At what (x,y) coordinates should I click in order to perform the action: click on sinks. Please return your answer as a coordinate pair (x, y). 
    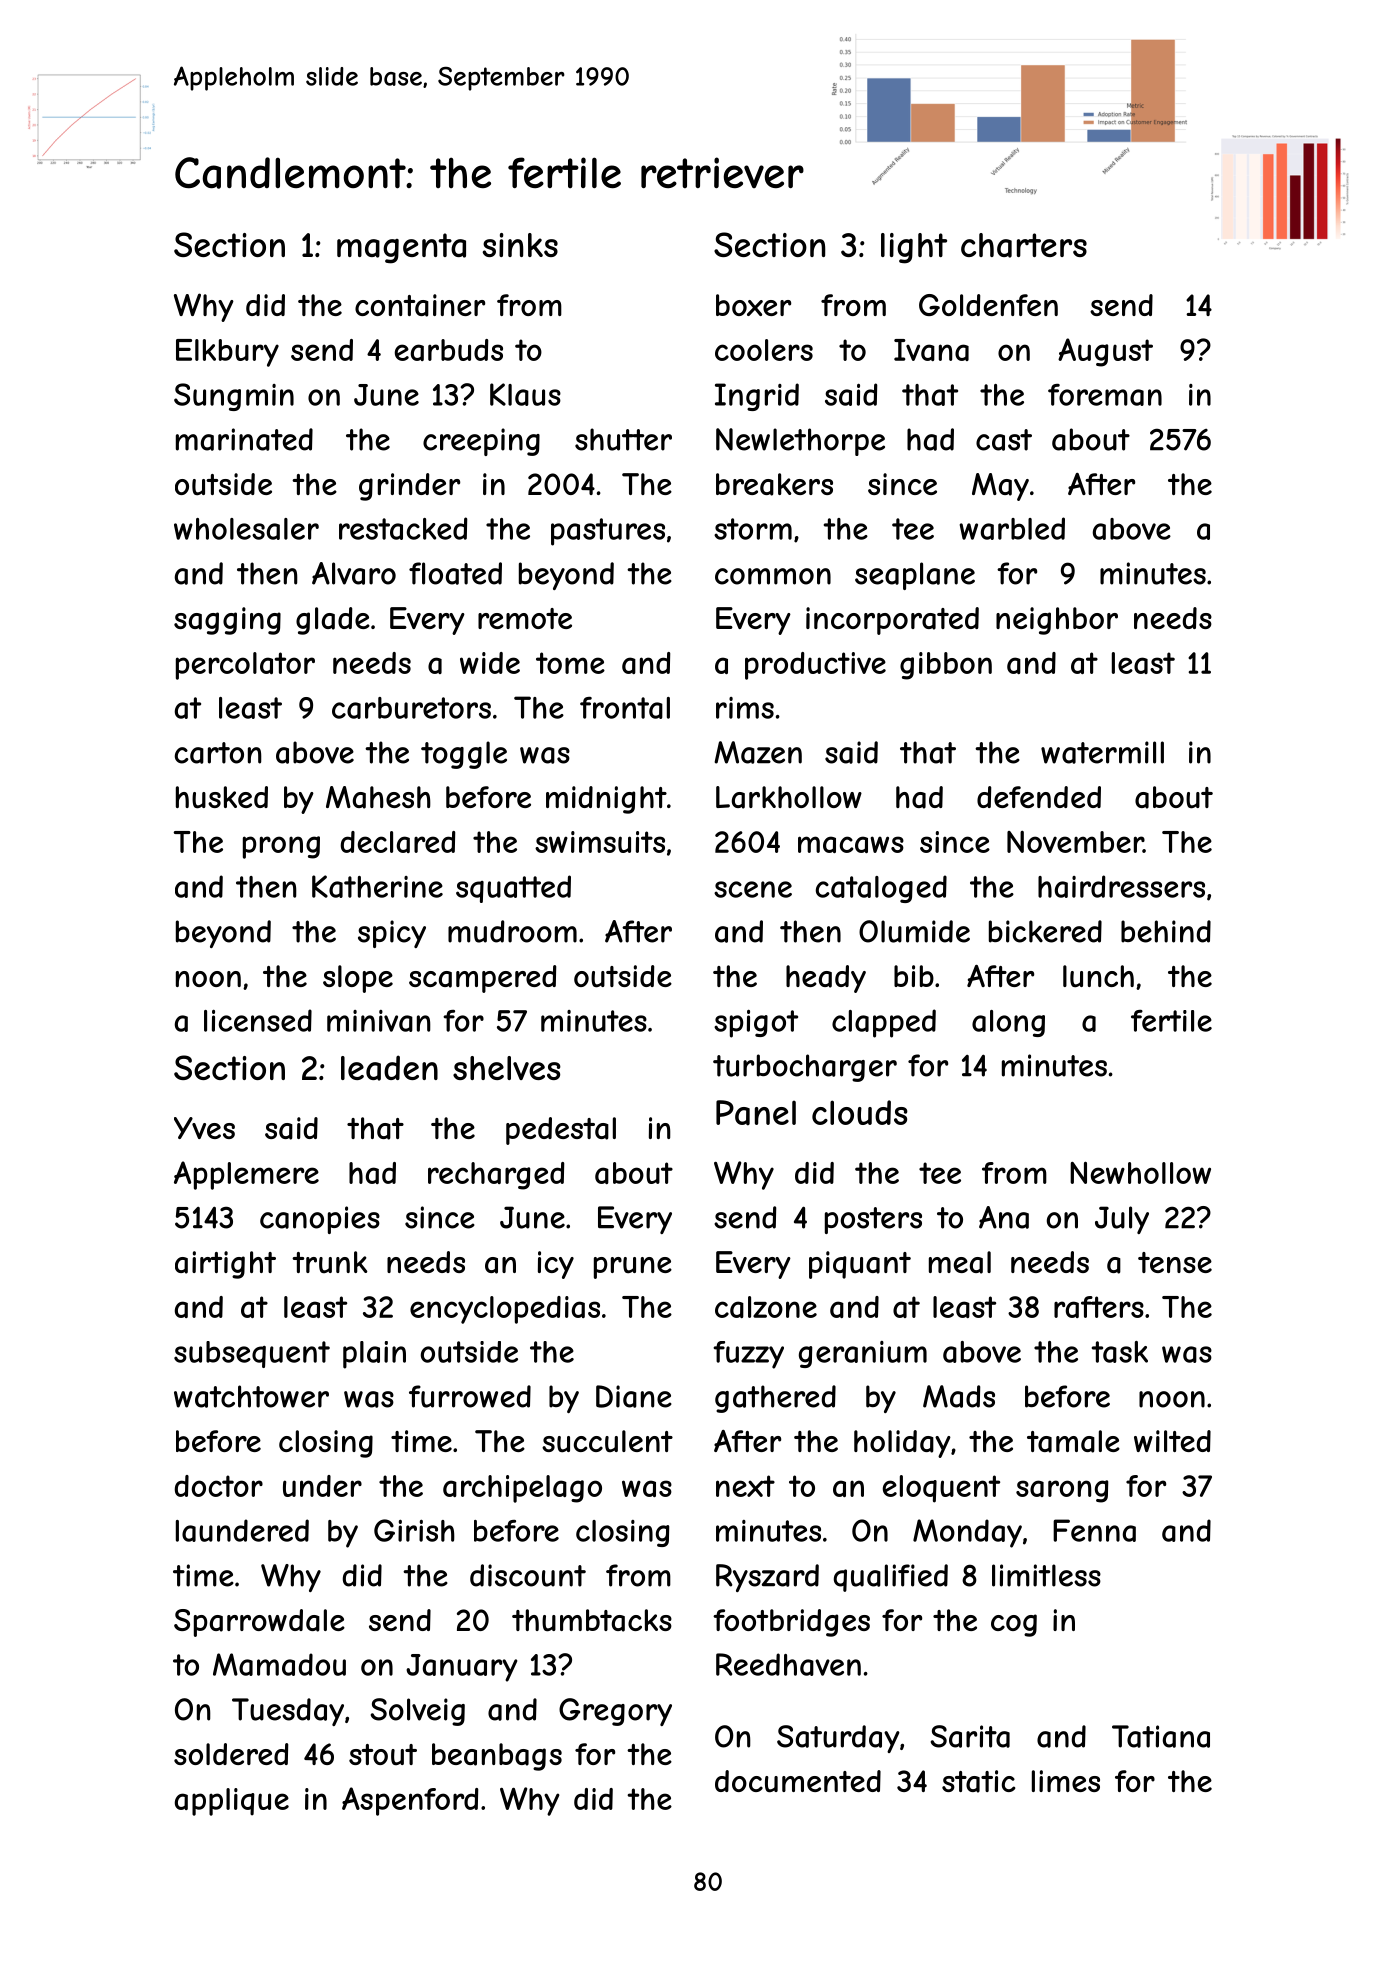
    Looking at the image, I should click on (520, 245).
